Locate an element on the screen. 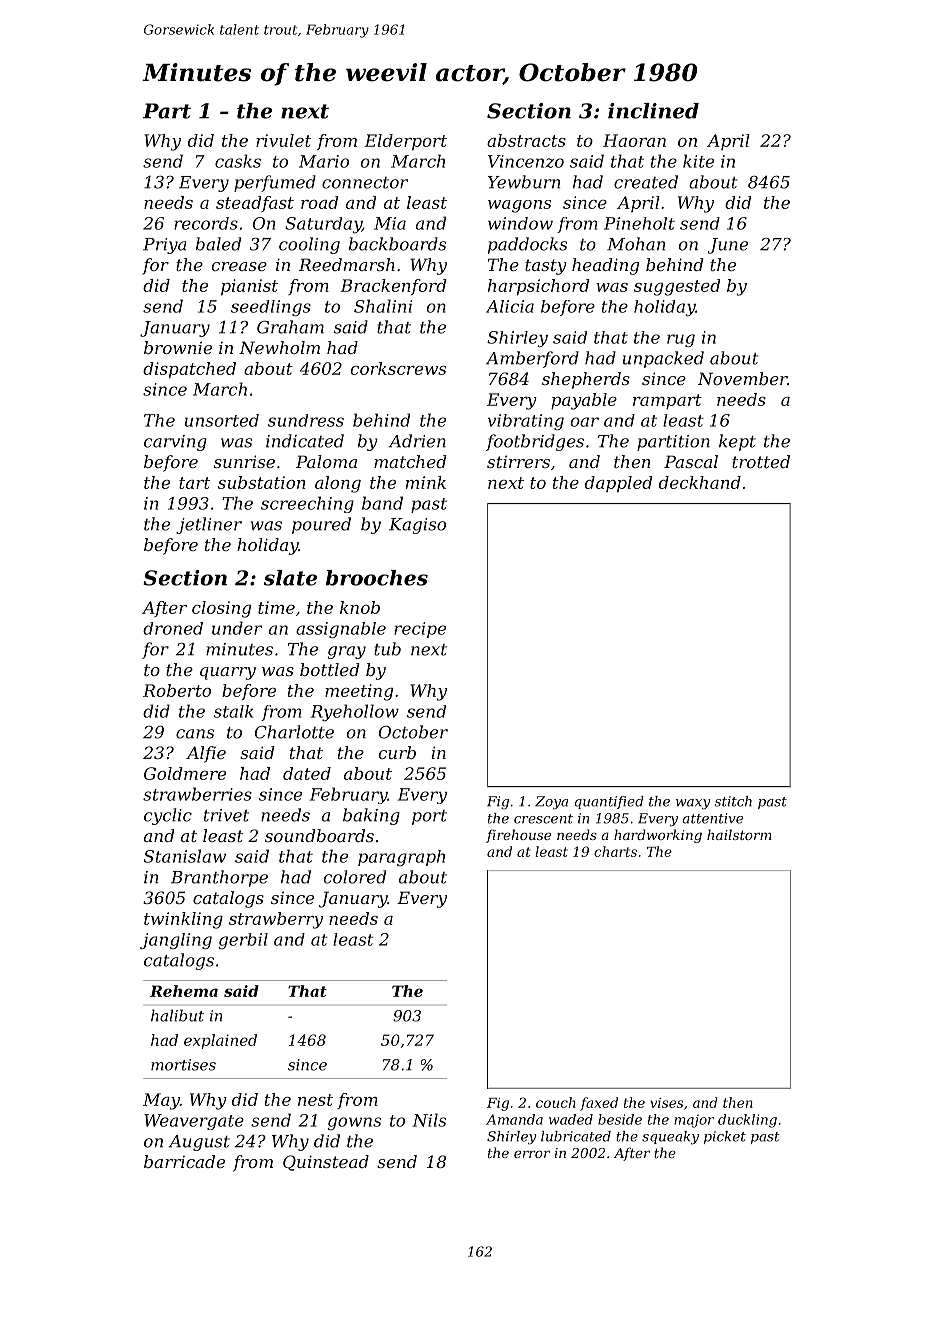  deckhand is located at coordinates (700, 482).
